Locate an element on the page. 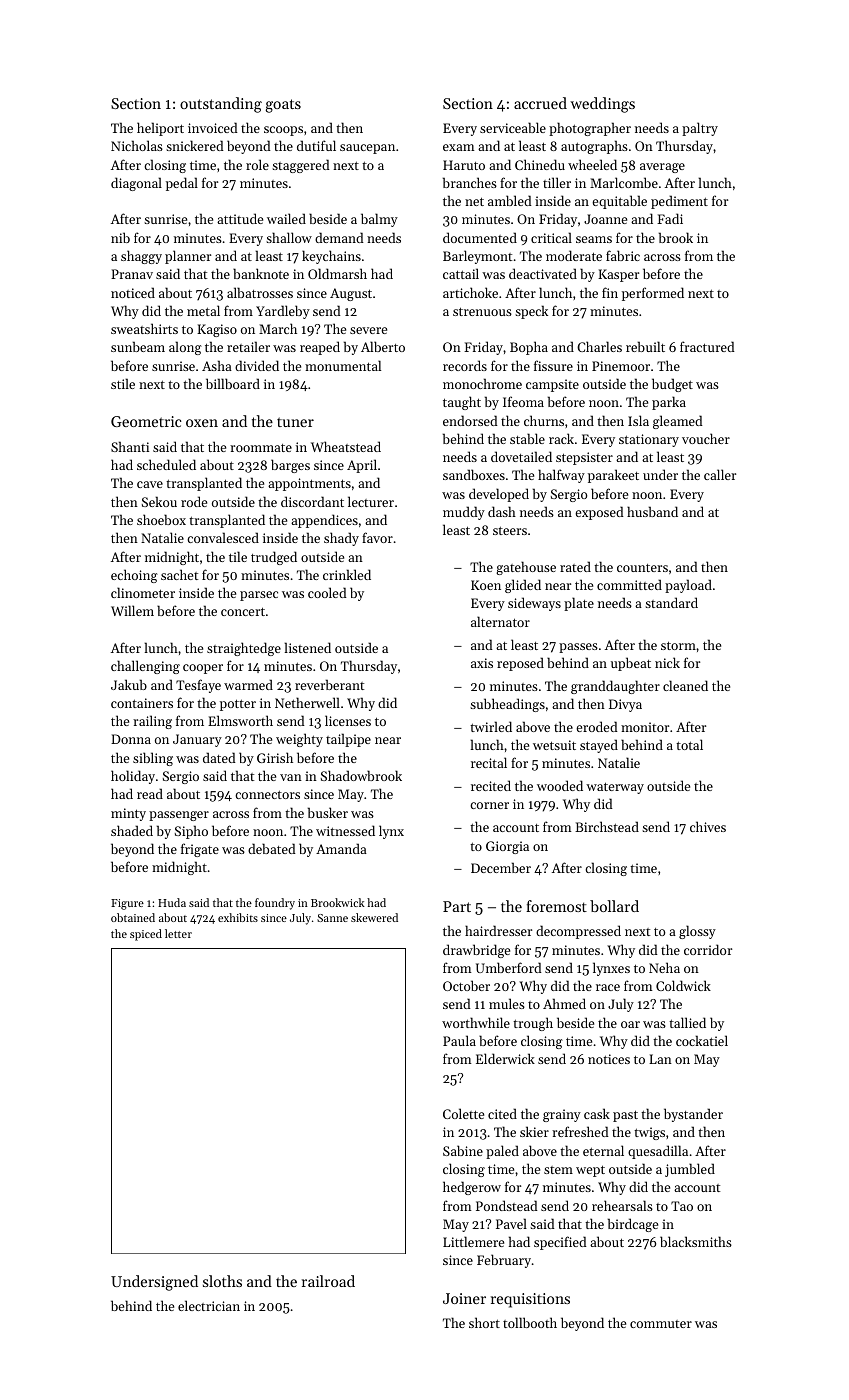 The height and width of the document is (1400, 849). heliport is located at coordinates (160, 129).
